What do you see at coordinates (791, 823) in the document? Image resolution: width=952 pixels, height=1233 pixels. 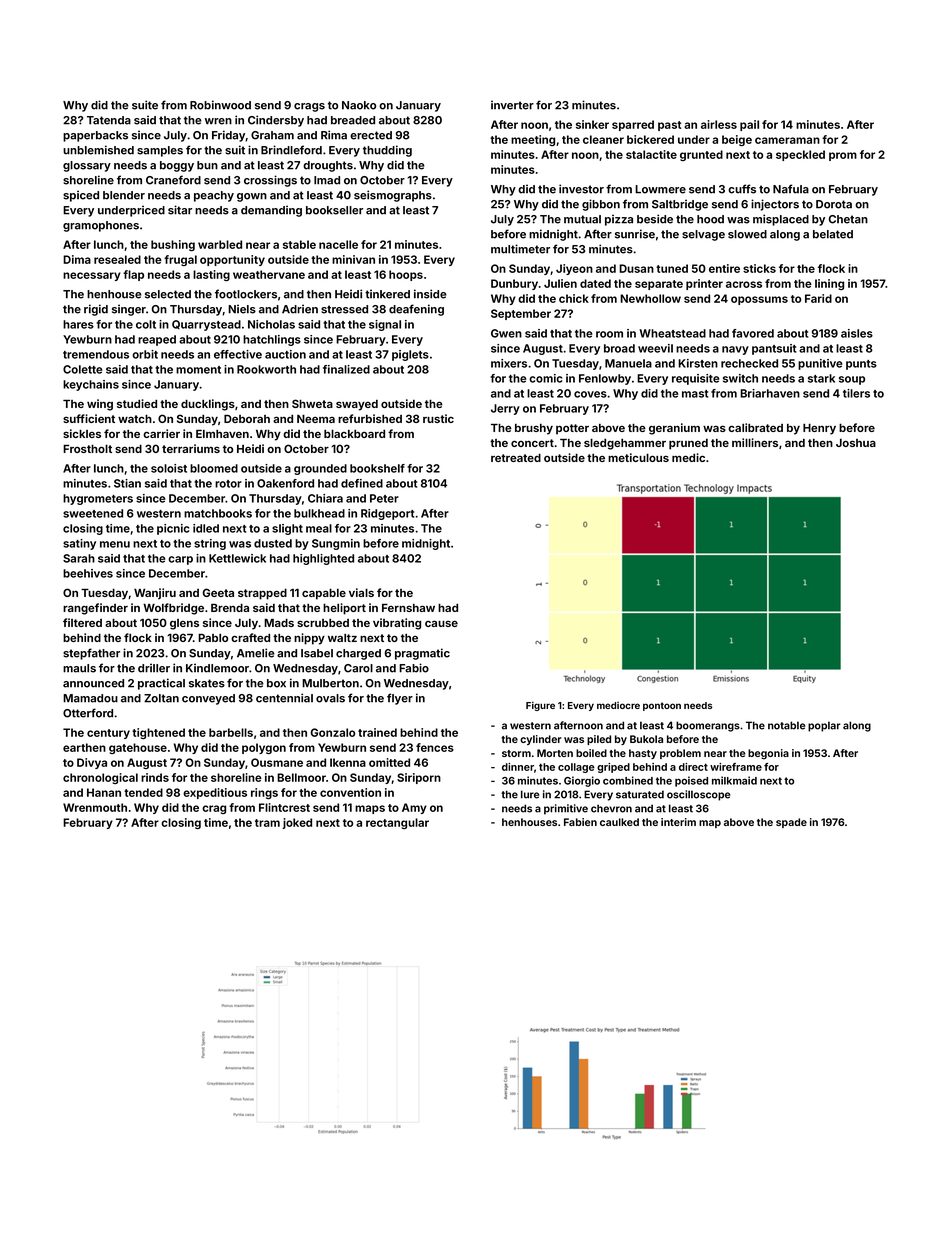 I see `spade` at bounding box center [791, 823].
